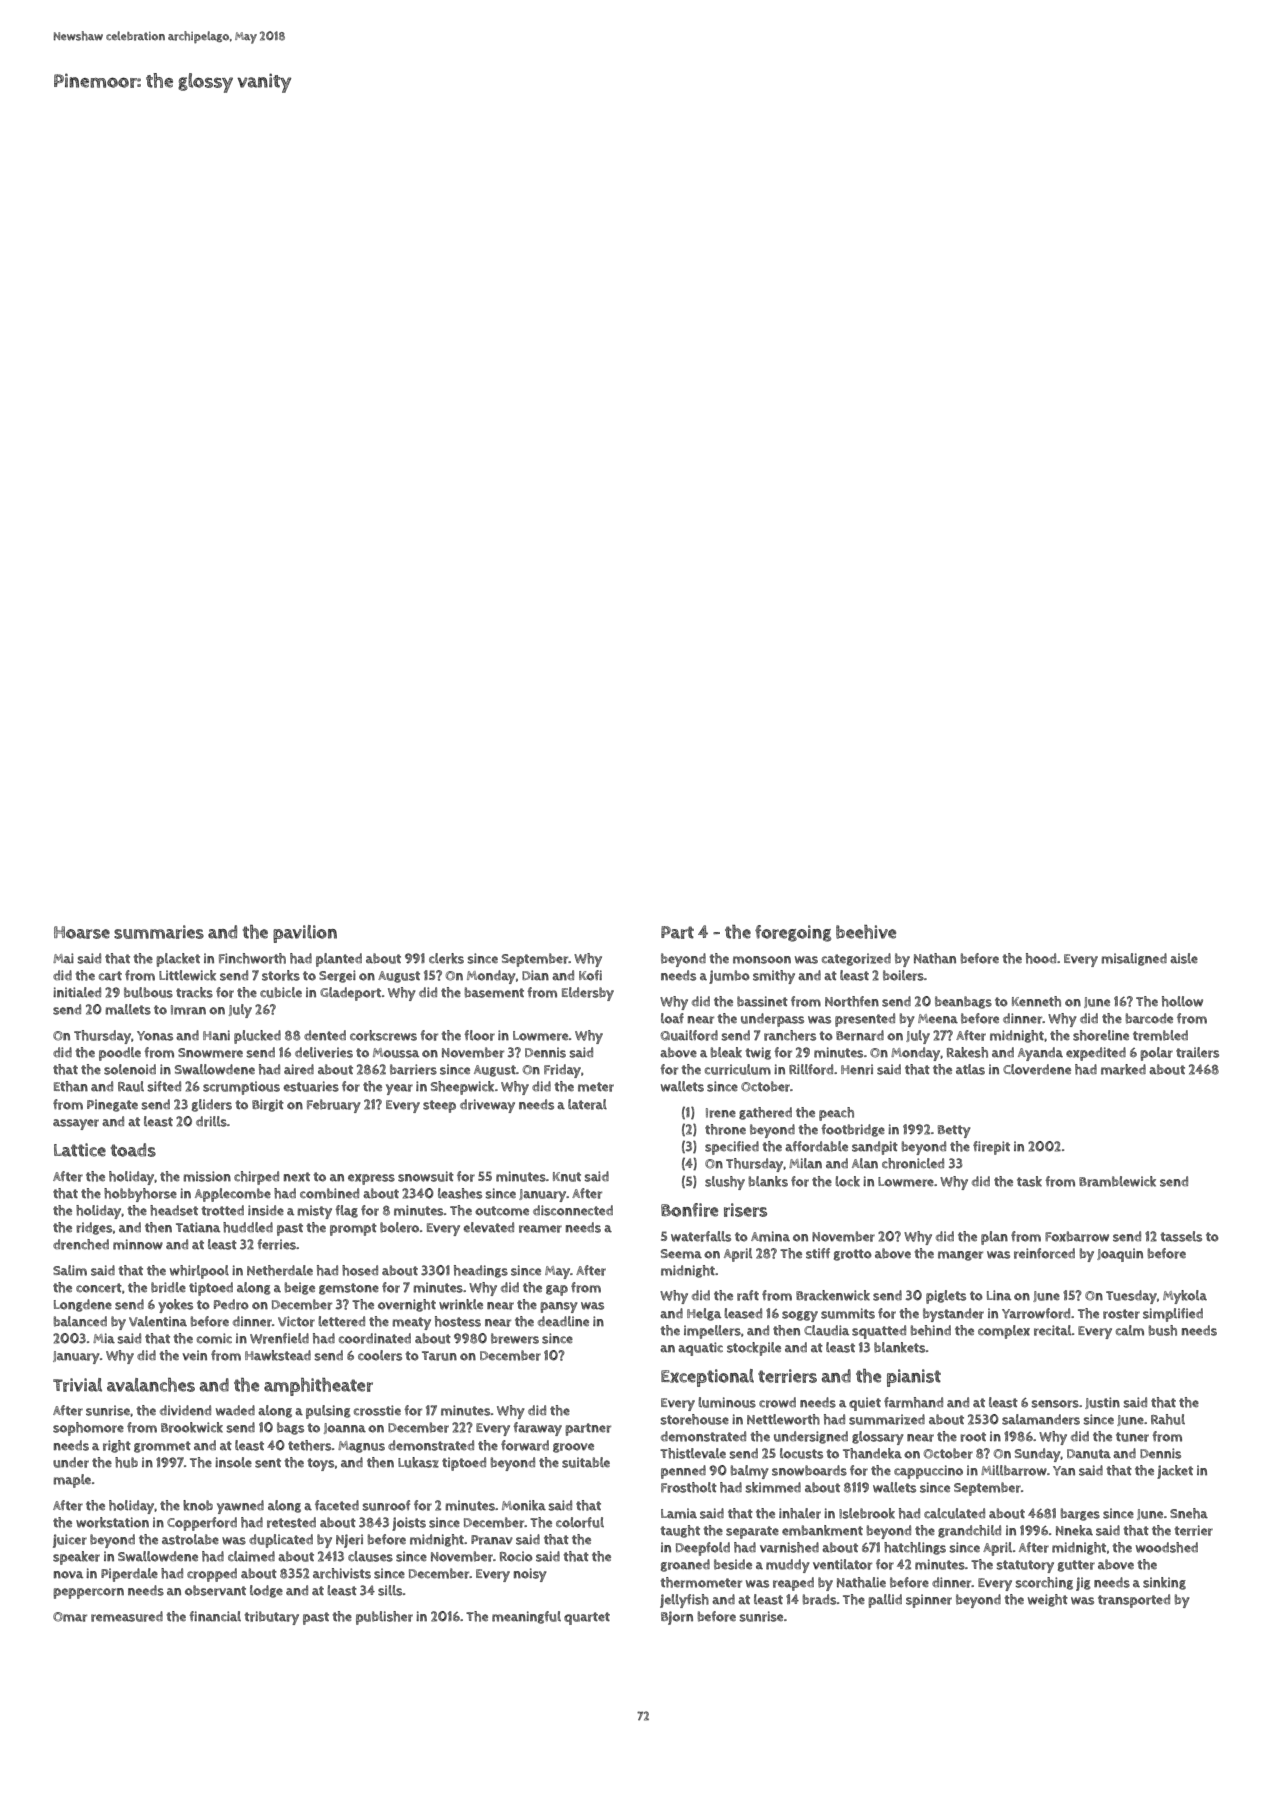 Image resolution: width=1275 pixels, height=1803 pixels. Describe the element at coordinates (1168, 1419) in the page. I see `Rahul` at that location.
